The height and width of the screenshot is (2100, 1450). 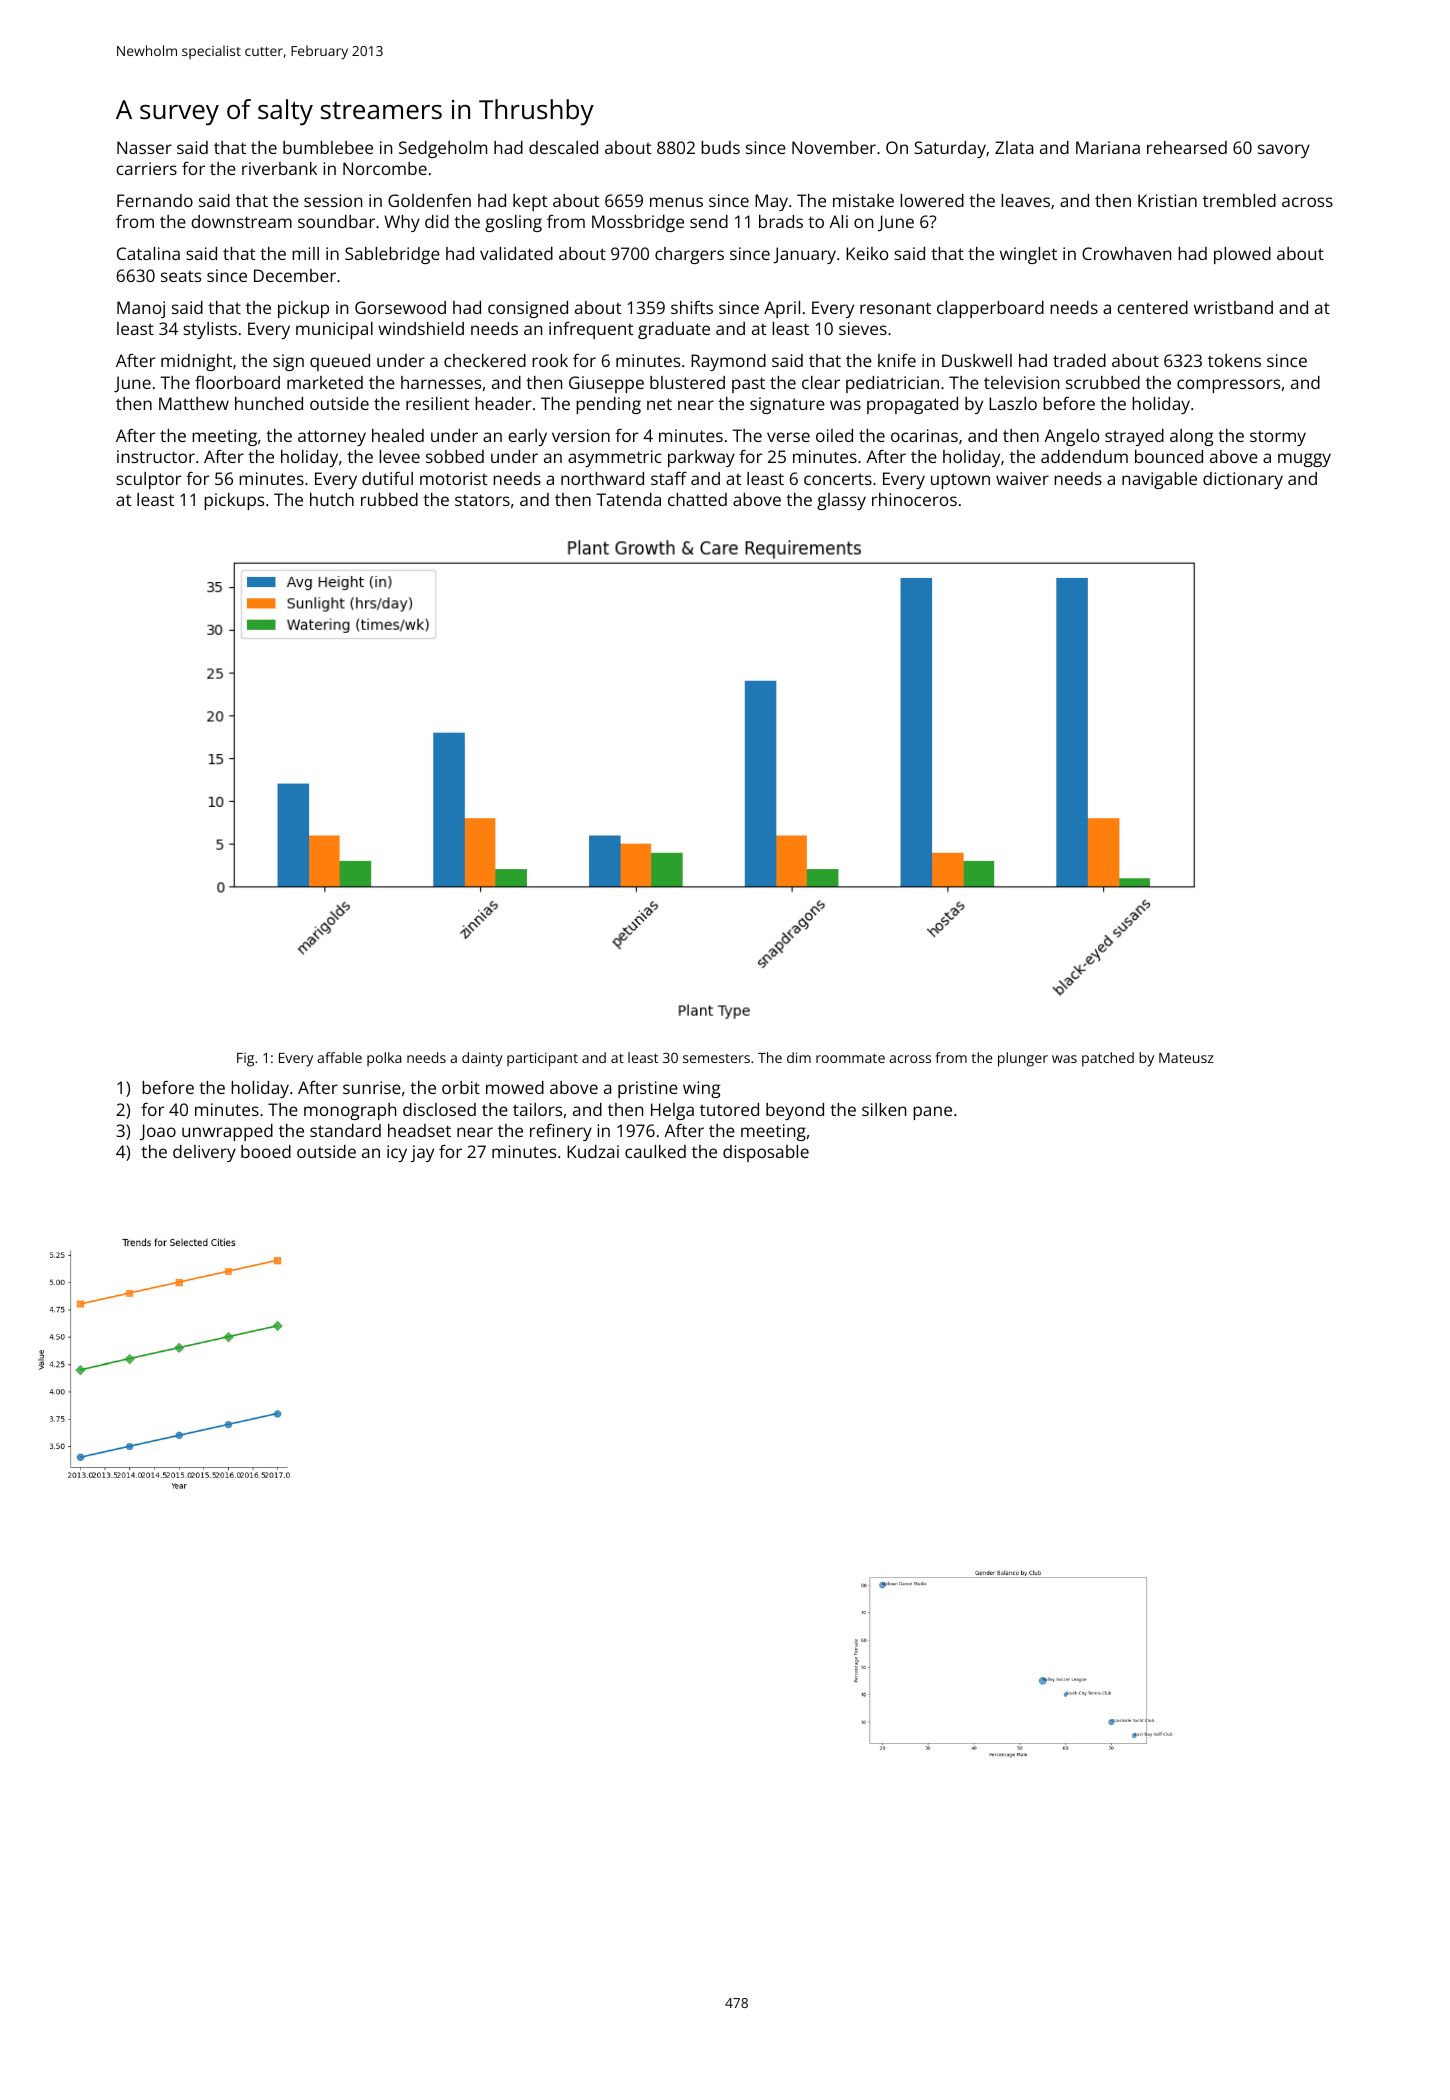 What do you see at coordinates (332, 499) in the screenshot?
I see `hutch` at bounding box center [332, 499].
